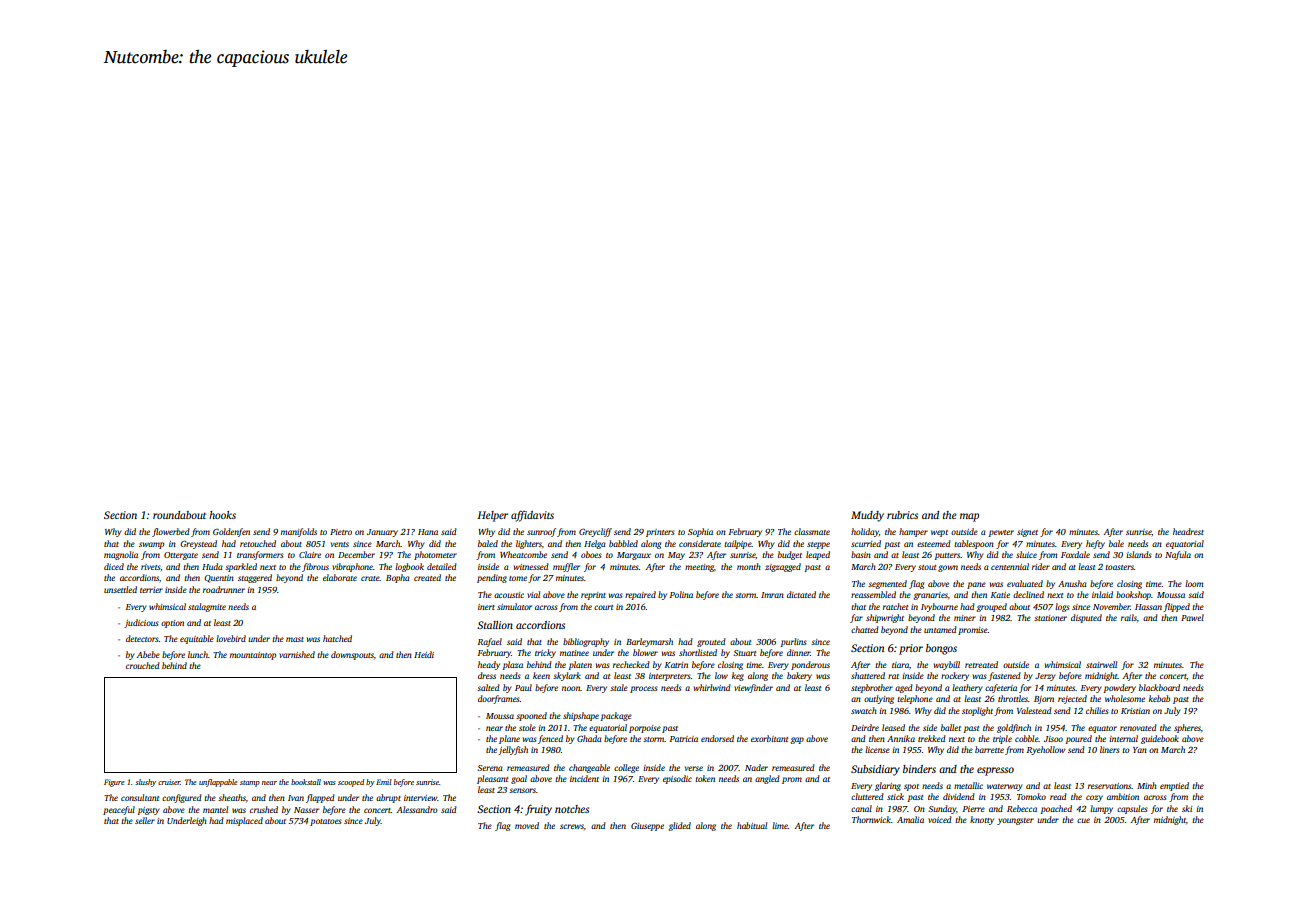  What do you see at coordinates (490, 642) in the document?
I see `Rafael` at bounding box center [490, 642].
